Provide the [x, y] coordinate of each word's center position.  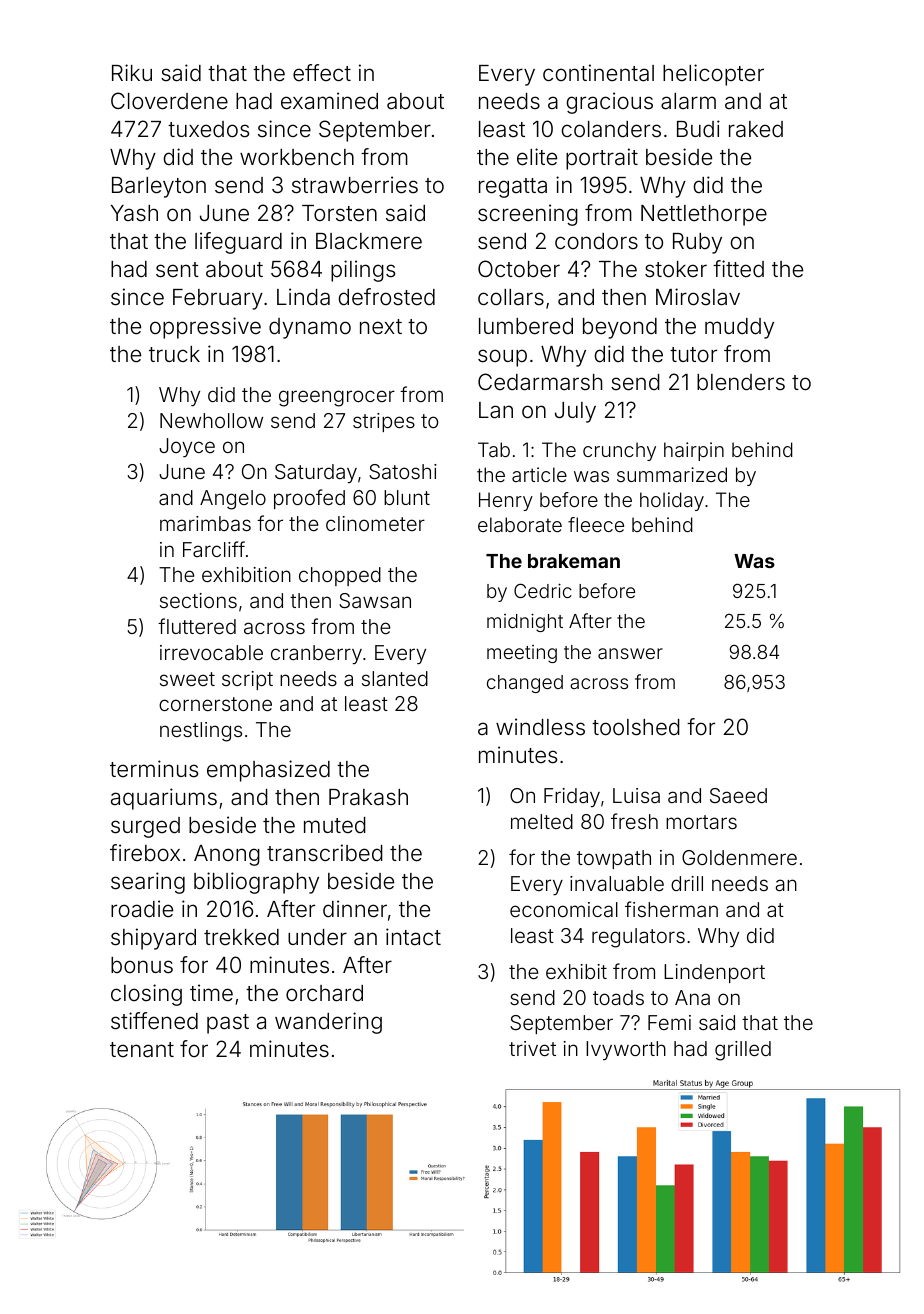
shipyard [153, 939]
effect [322, 72]
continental [598, 73]
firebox [145, 853]
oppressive [205, 328]
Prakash [368, 797]
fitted [738, 269]
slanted [395, 678]
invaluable [617, 883]
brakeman [574, 561]
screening [528, 215]
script [247, 680]
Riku [132, 72]
